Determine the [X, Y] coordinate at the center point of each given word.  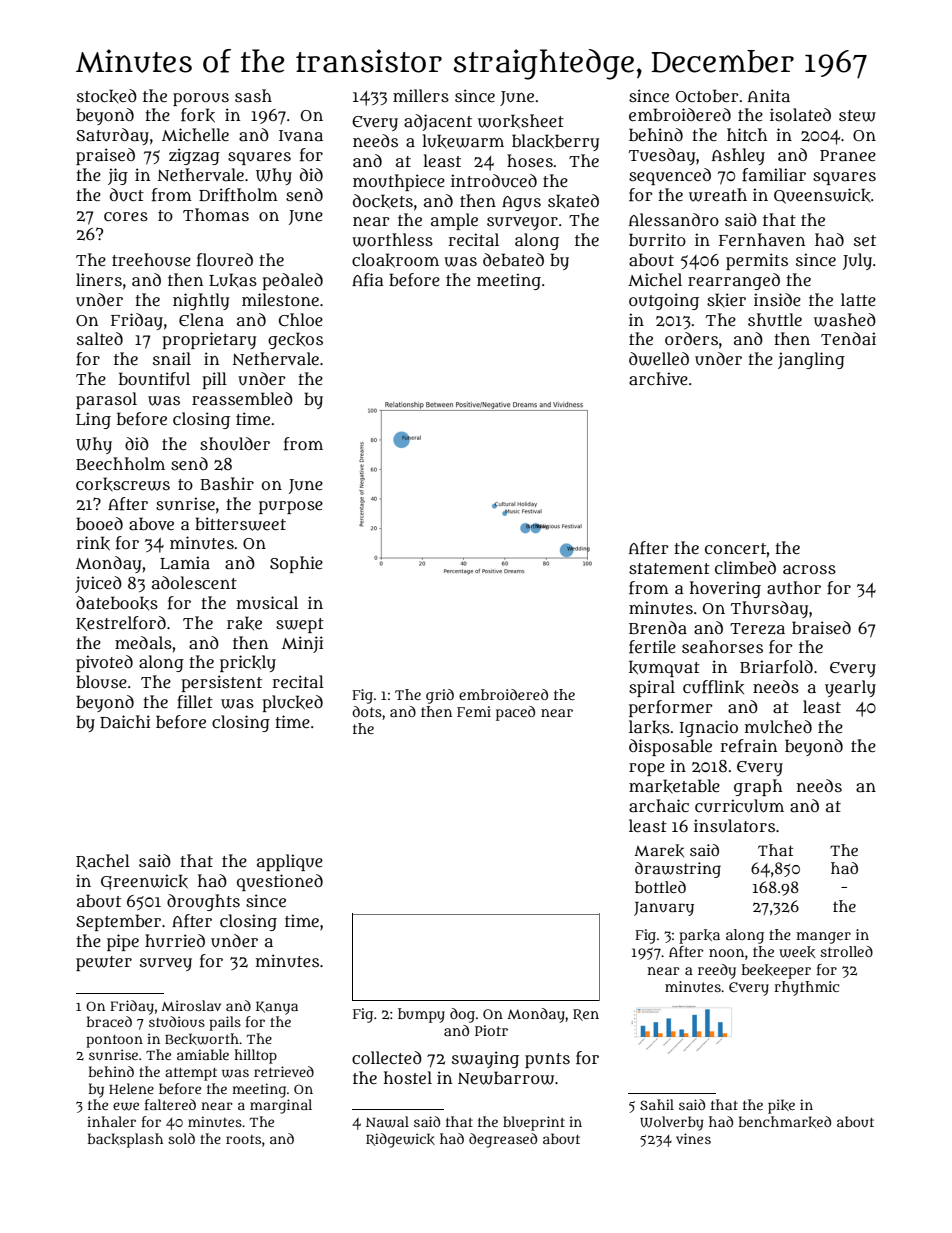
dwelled [659, 359]
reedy [717, 971]
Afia [368, 280]
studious [177, 1021]
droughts [203, 902]
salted [100, 338]
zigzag [194, 156]
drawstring [678, 870]
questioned [280, 882]
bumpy [421, 1015]
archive [658, 378]
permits [757, 261]
